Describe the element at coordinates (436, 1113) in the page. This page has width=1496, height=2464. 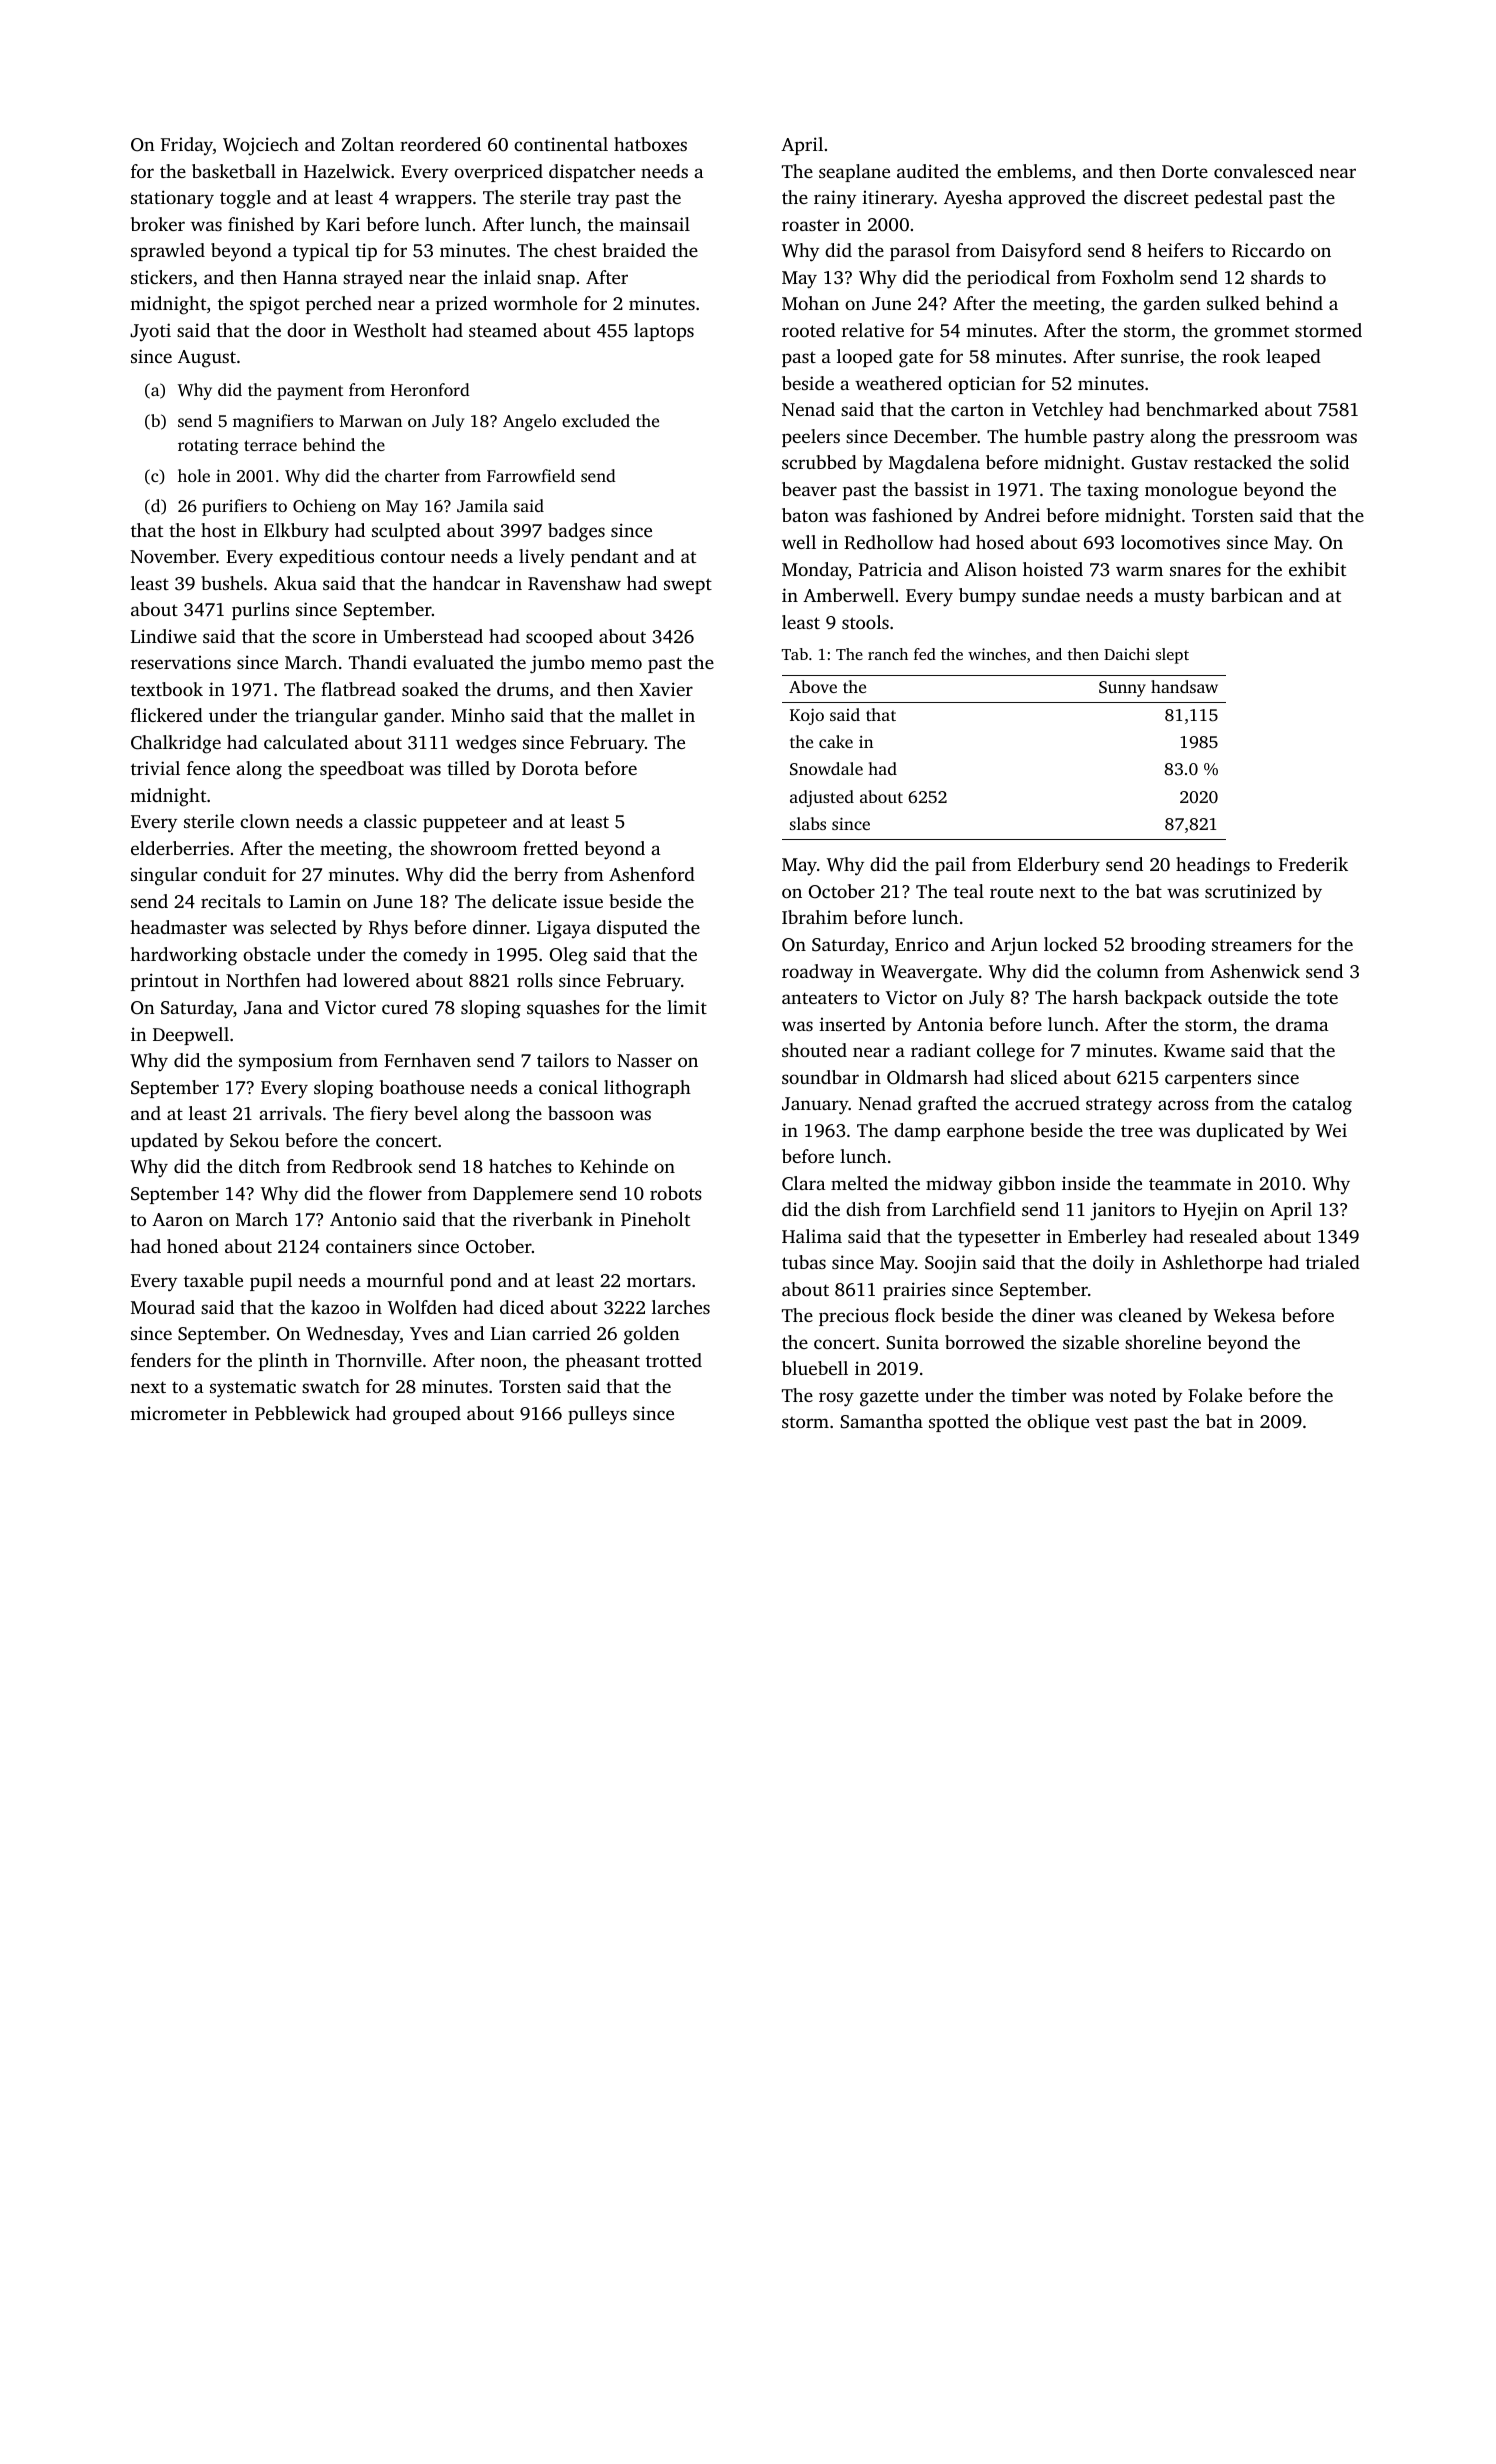
I see `bevel` at that location.
